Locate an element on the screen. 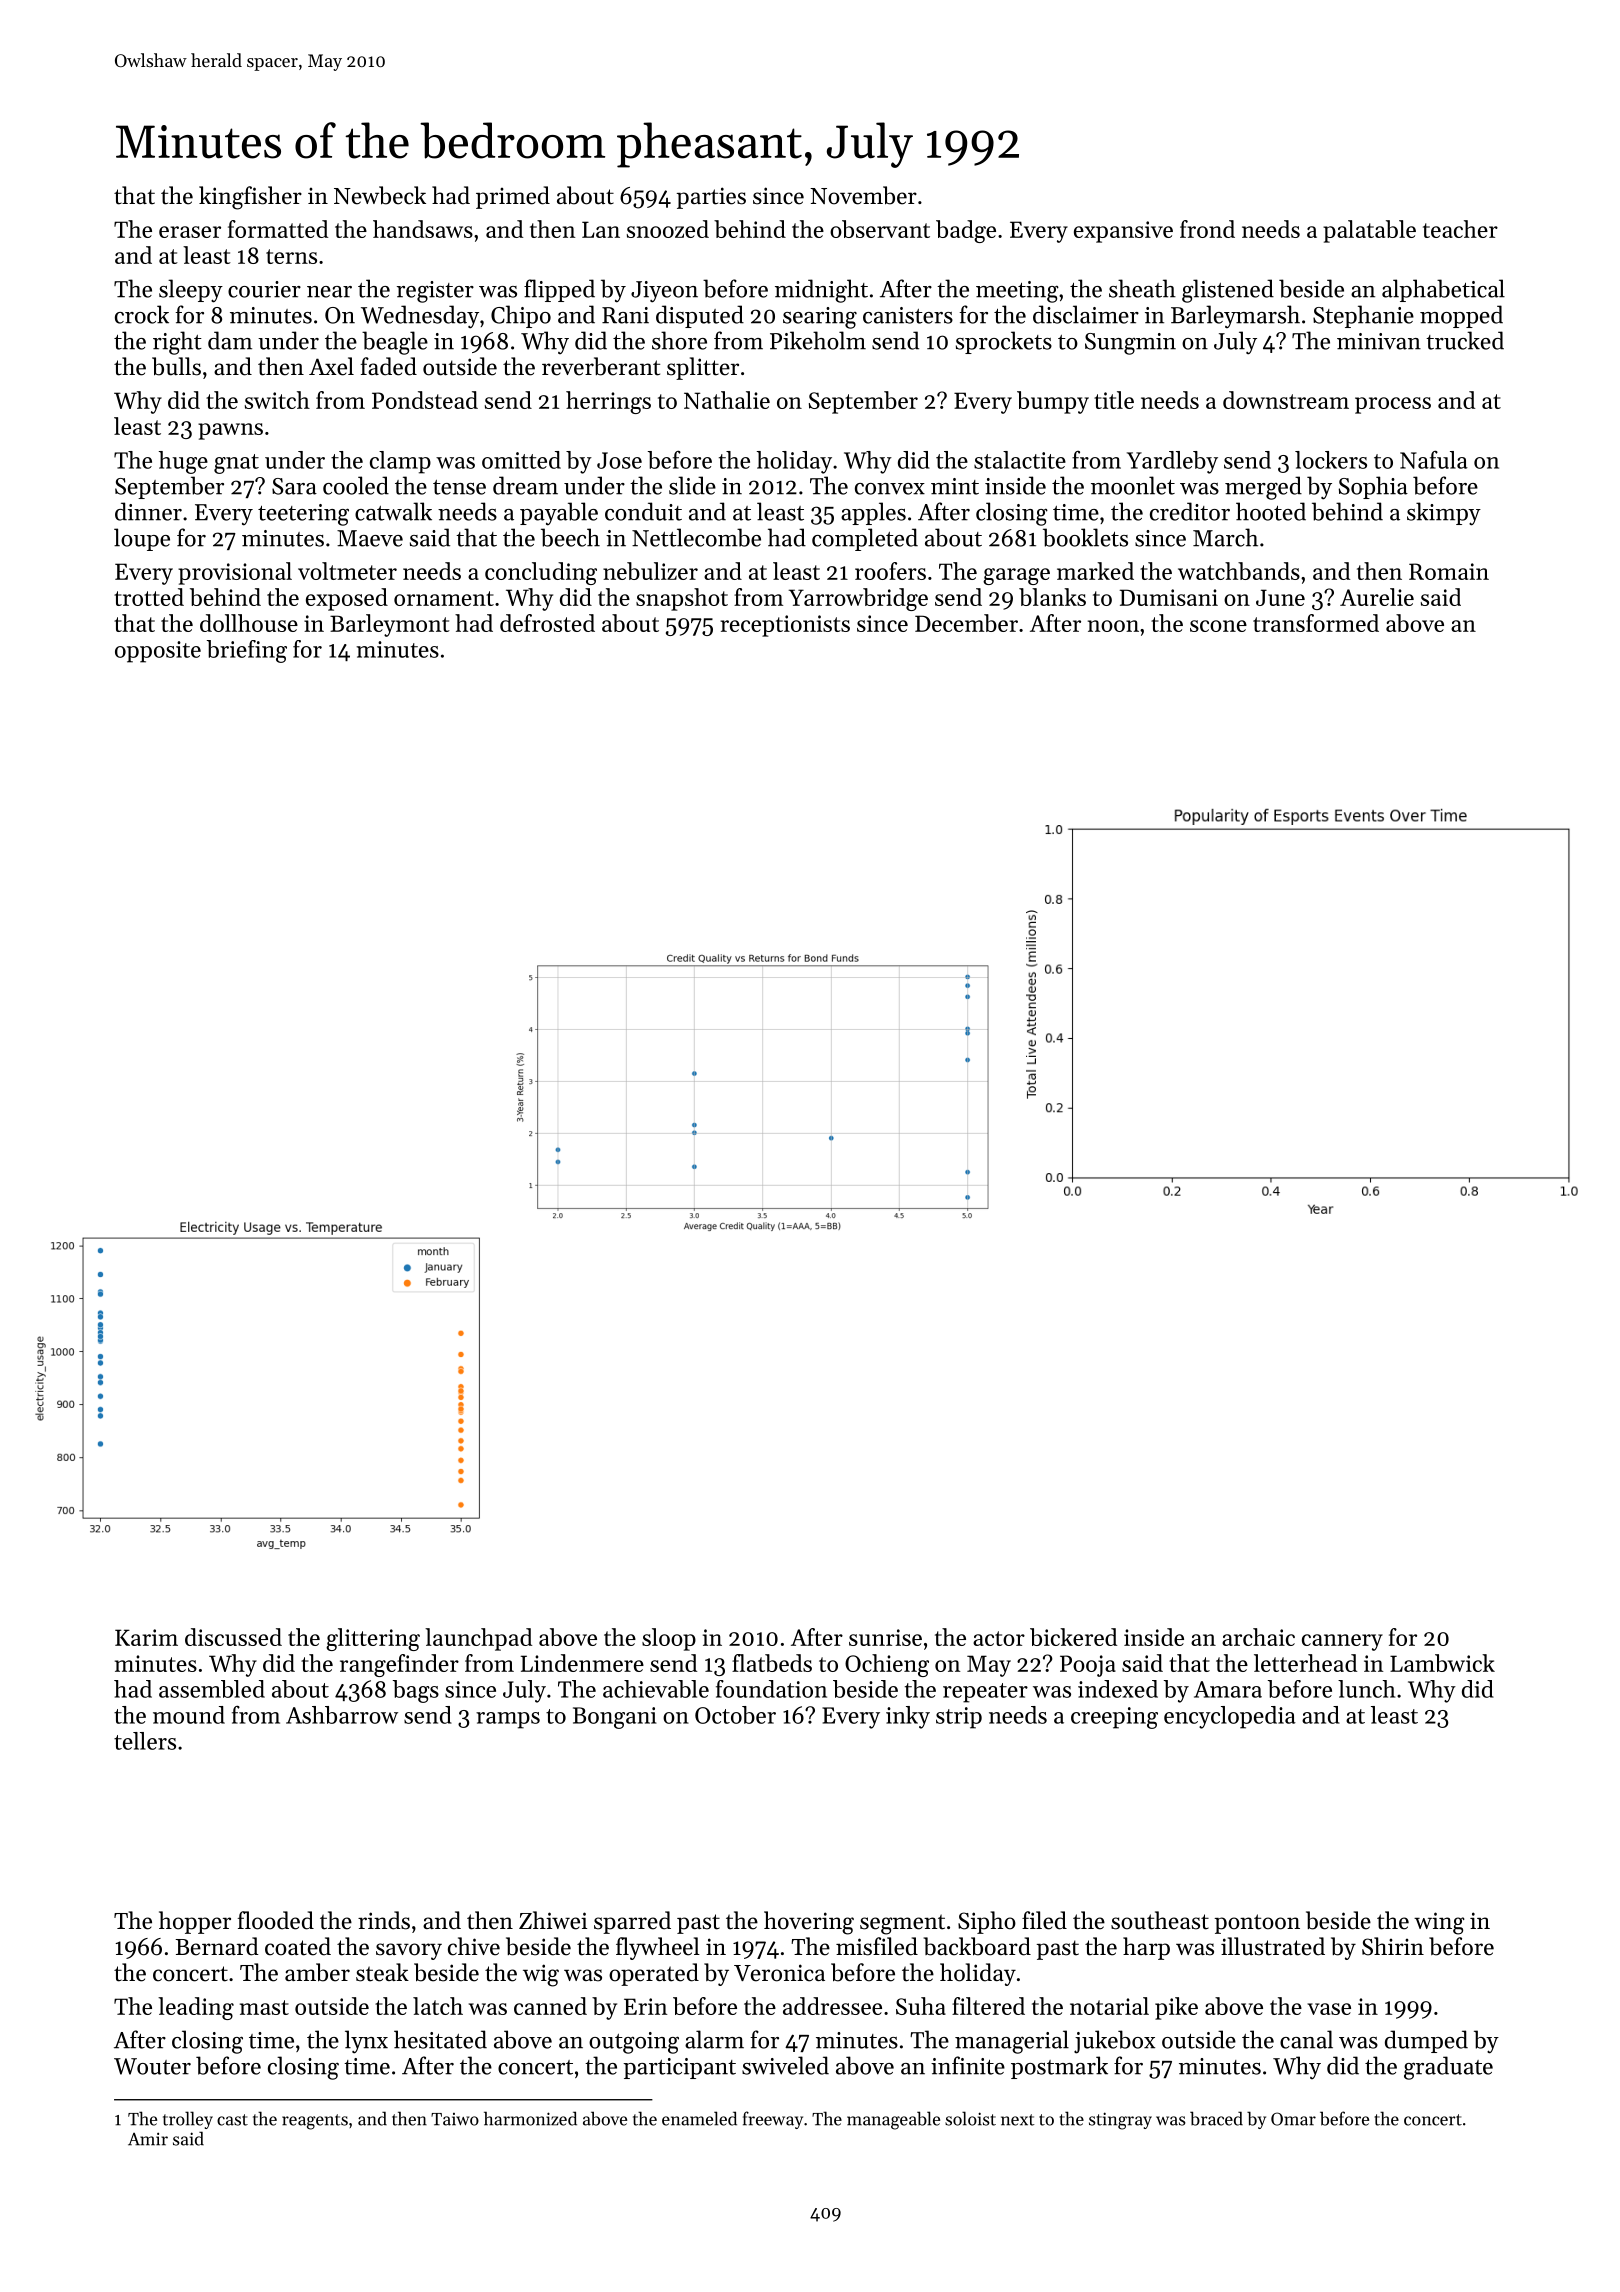 The image size is (1620, 2292). Lambwick is located at coordinates (1442, 1663).
